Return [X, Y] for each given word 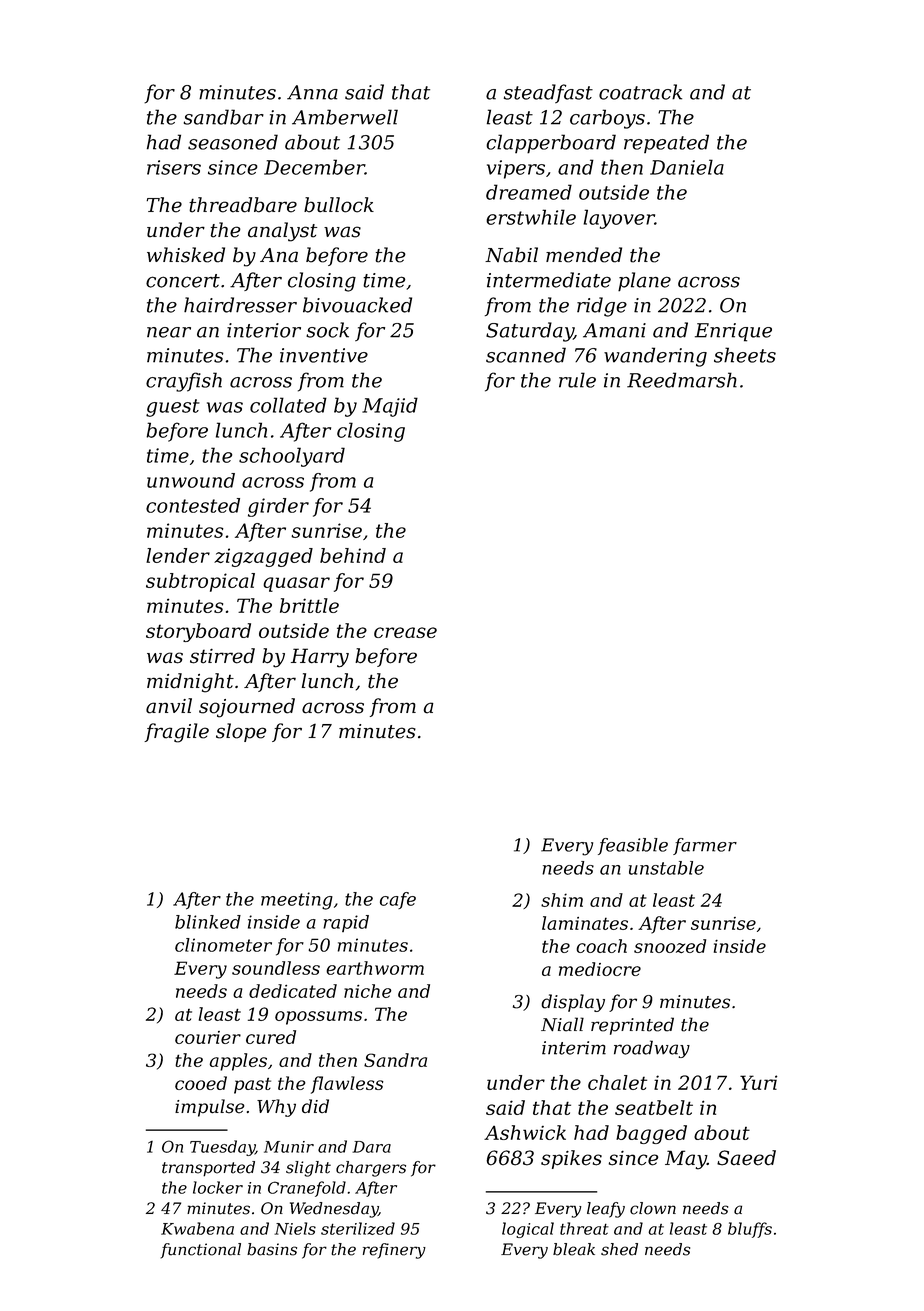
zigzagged [263, 557]
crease [405, 632]
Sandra [395, 1060]
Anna [312, 92]
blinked [208, 922]
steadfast [548, 93]
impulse [209, 1108]
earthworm [375, 968]
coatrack [640, 92]
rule [577, 380]
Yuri [758, 1082]
